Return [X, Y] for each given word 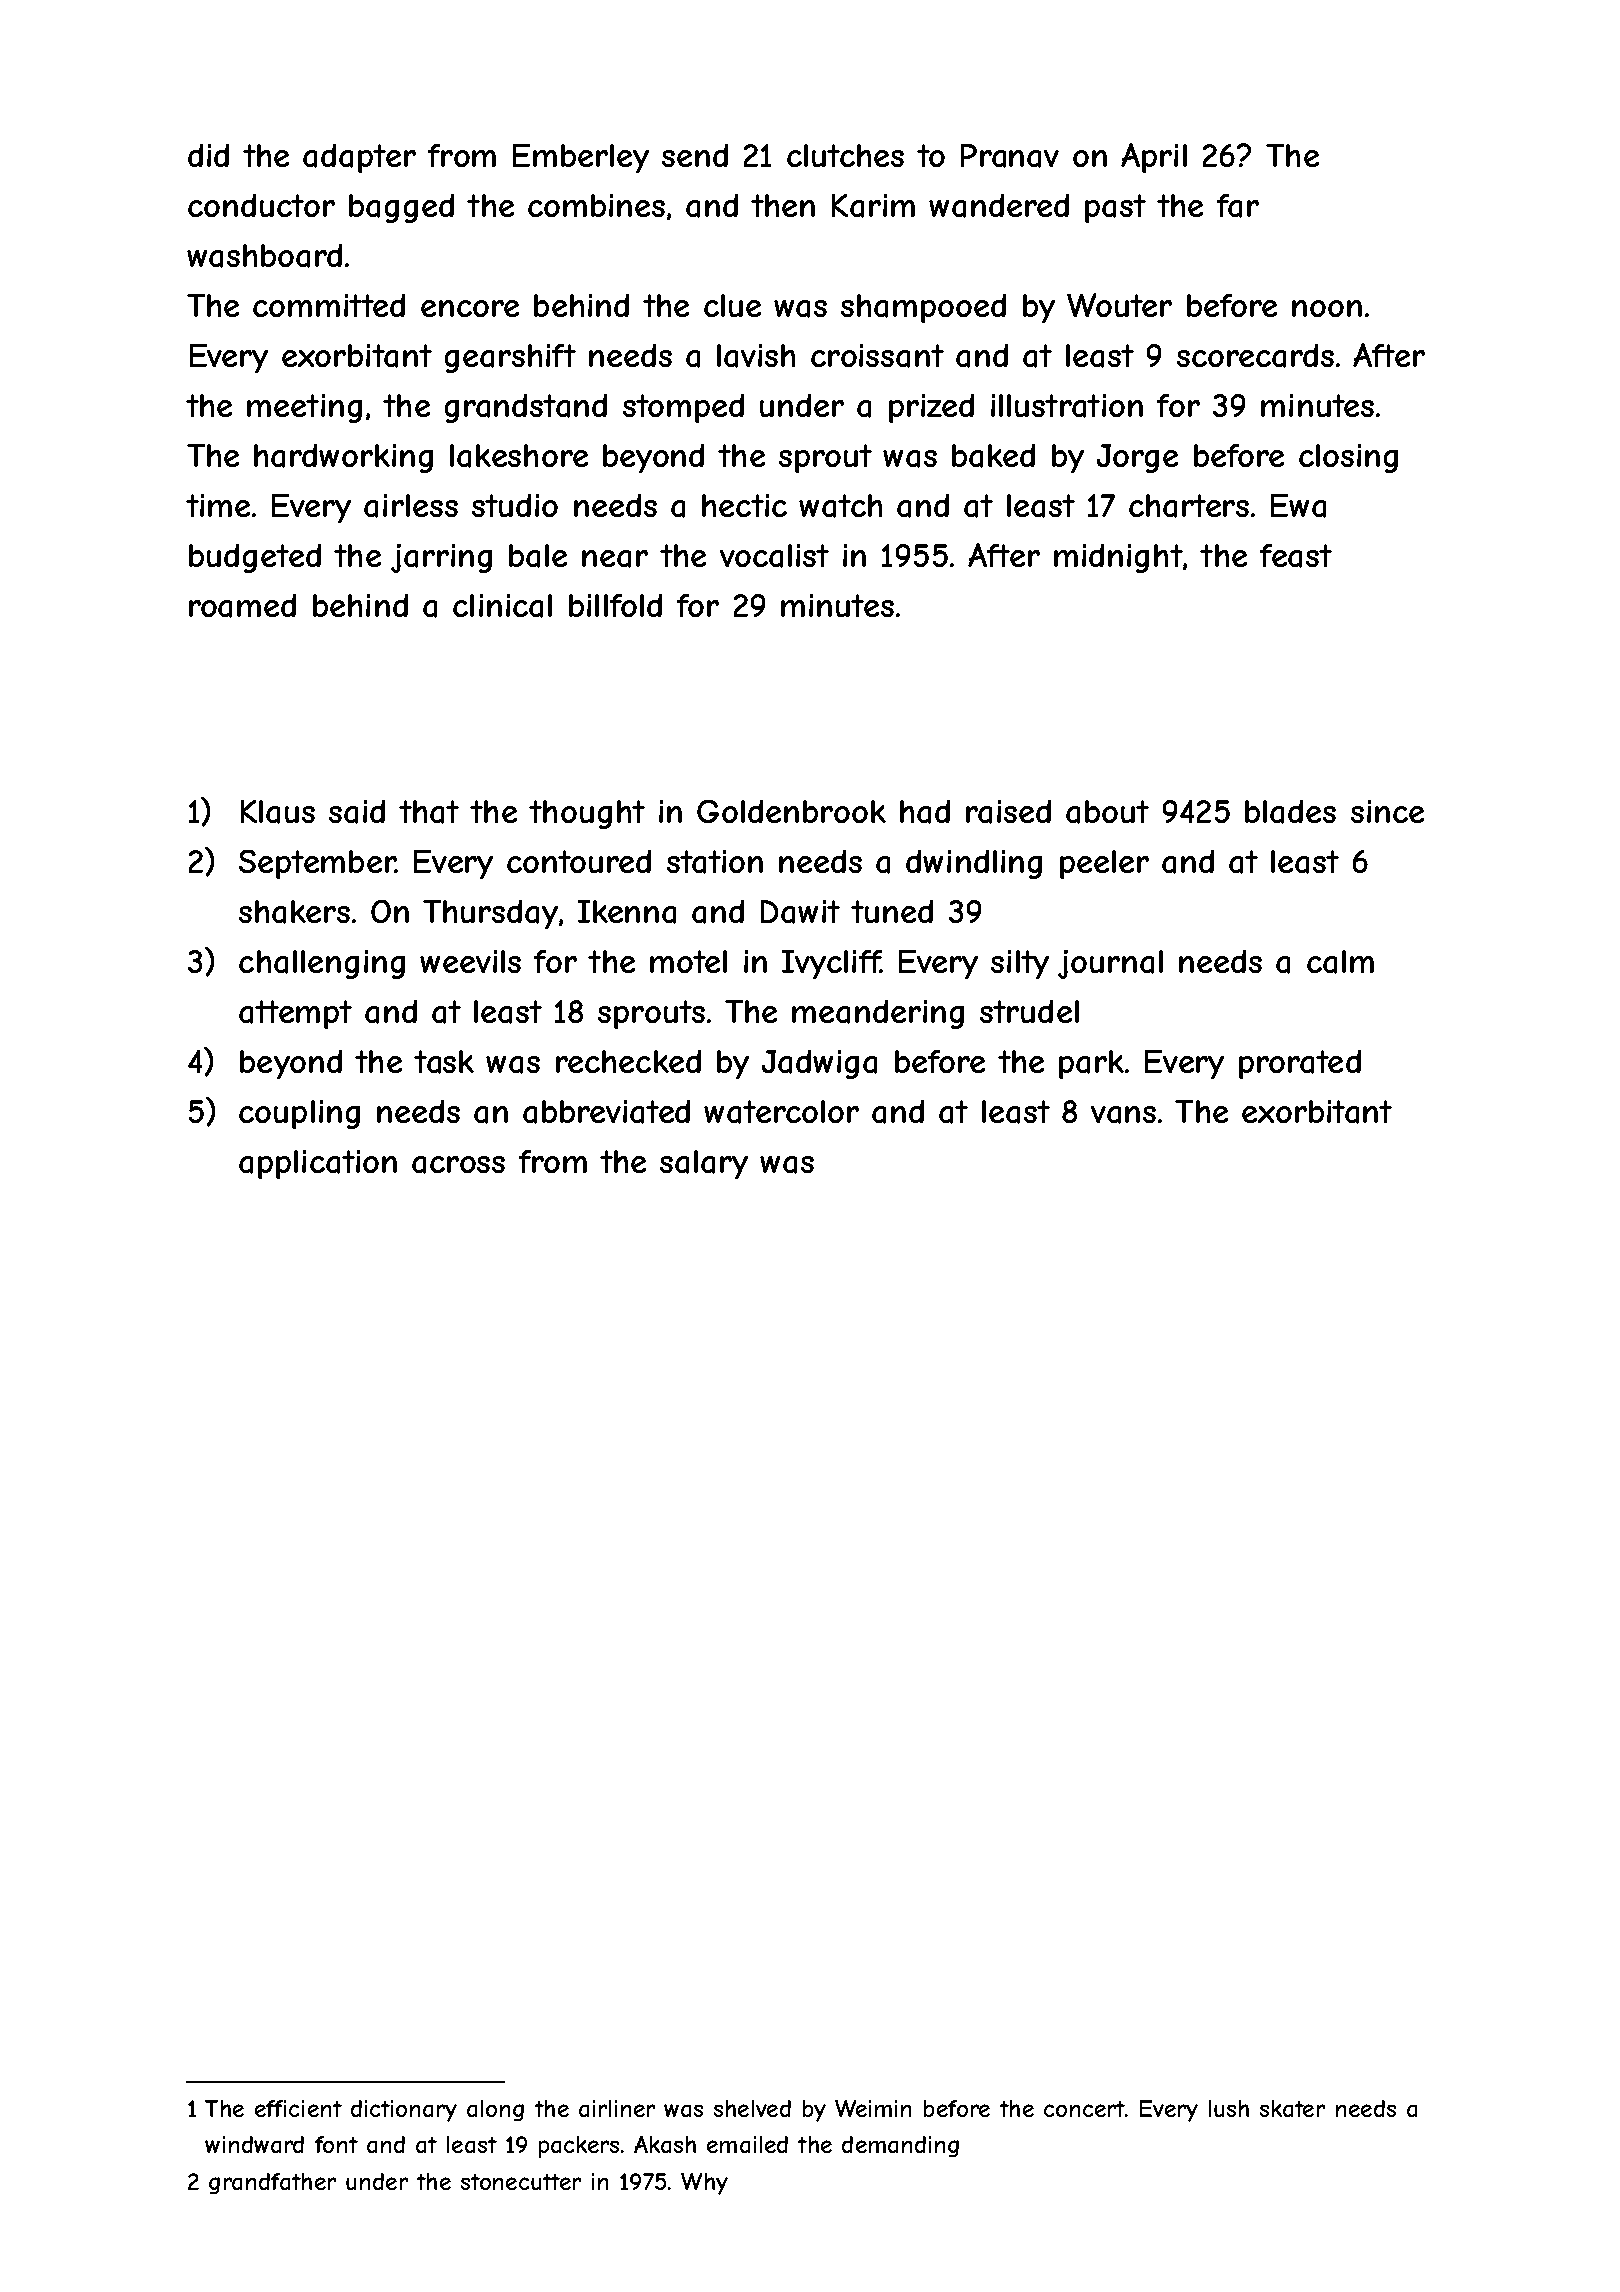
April [1154, 158]
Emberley [581, 158]
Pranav [1010, 156]
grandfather [272, 2183]
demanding [900, 2146]
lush [1229, 2108]
